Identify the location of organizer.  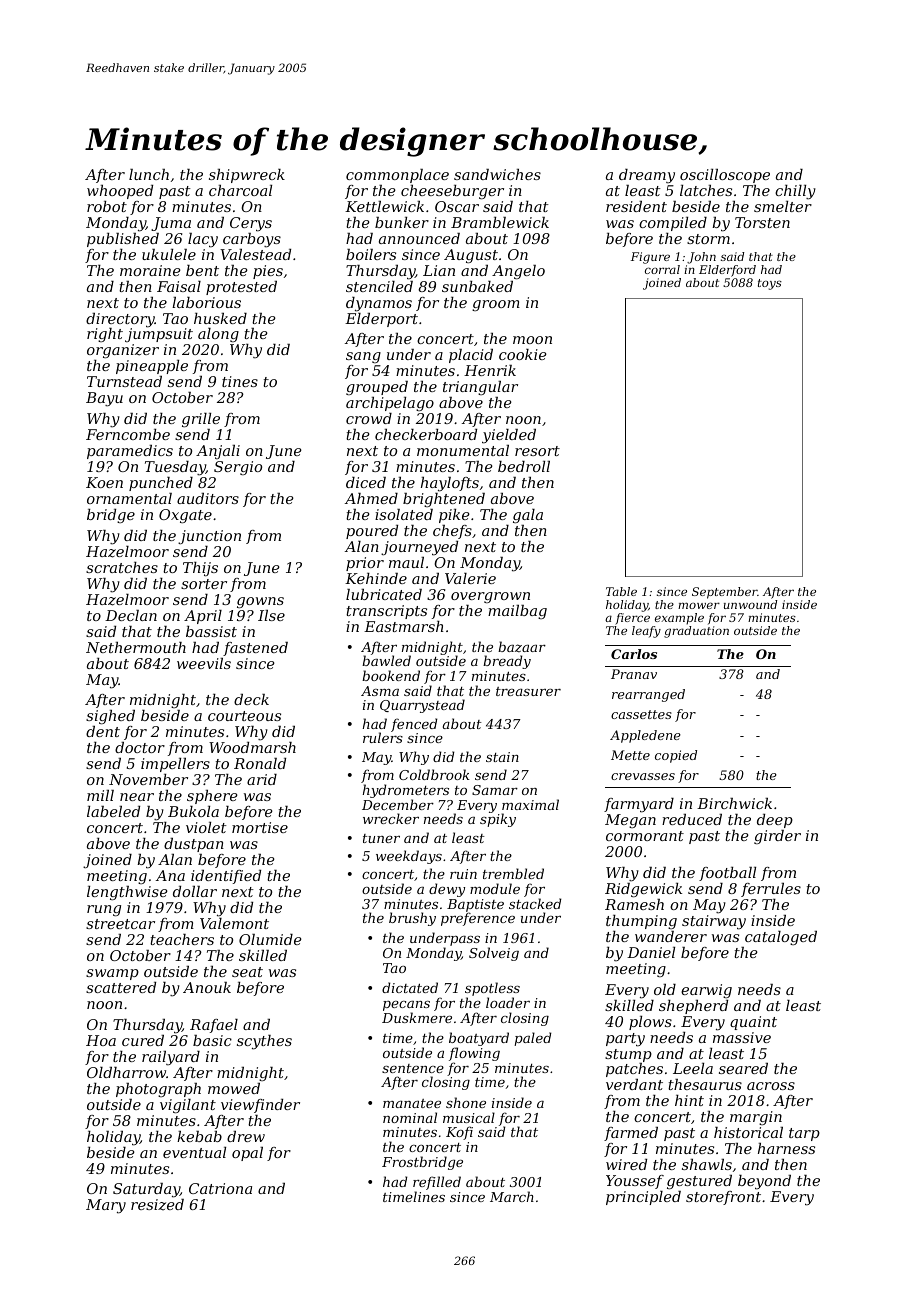
(123, 351).
